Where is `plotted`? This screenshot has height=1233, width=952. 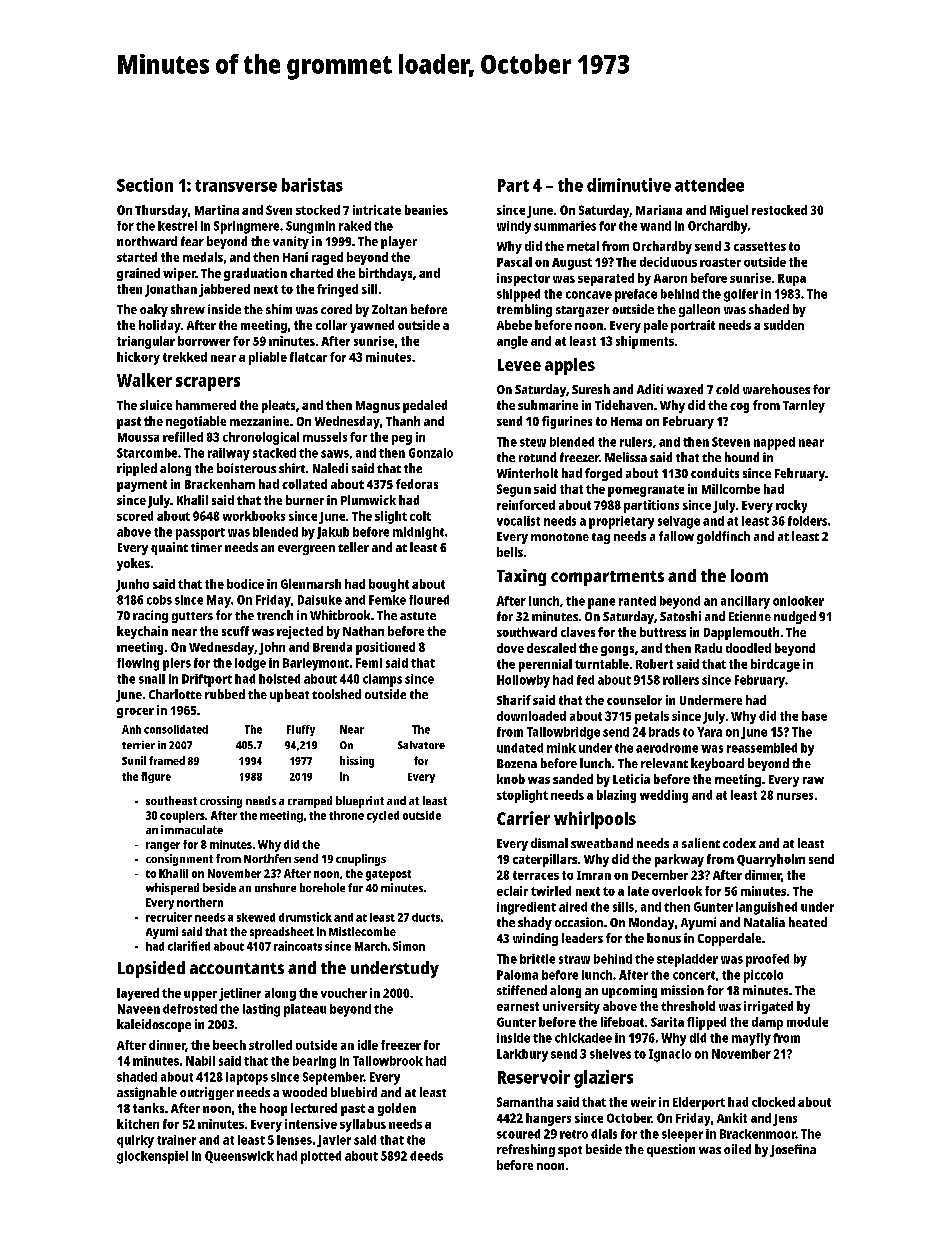
plotted is located at coordinates (321, 1157).
